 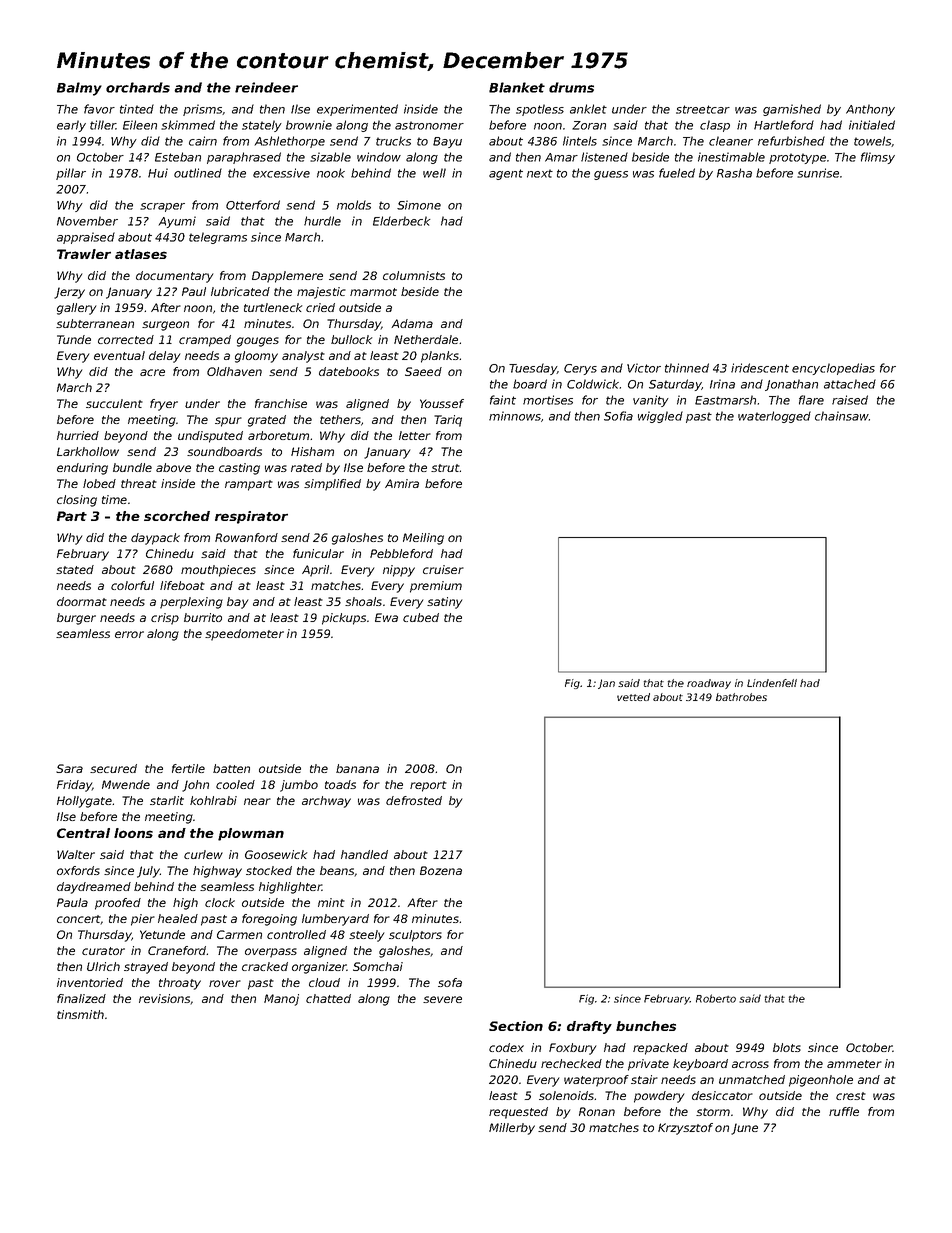 What do you see at coordinates (741, 697) in the screenshot?
I see `bathrobes` at bounding box center [741, 697].
